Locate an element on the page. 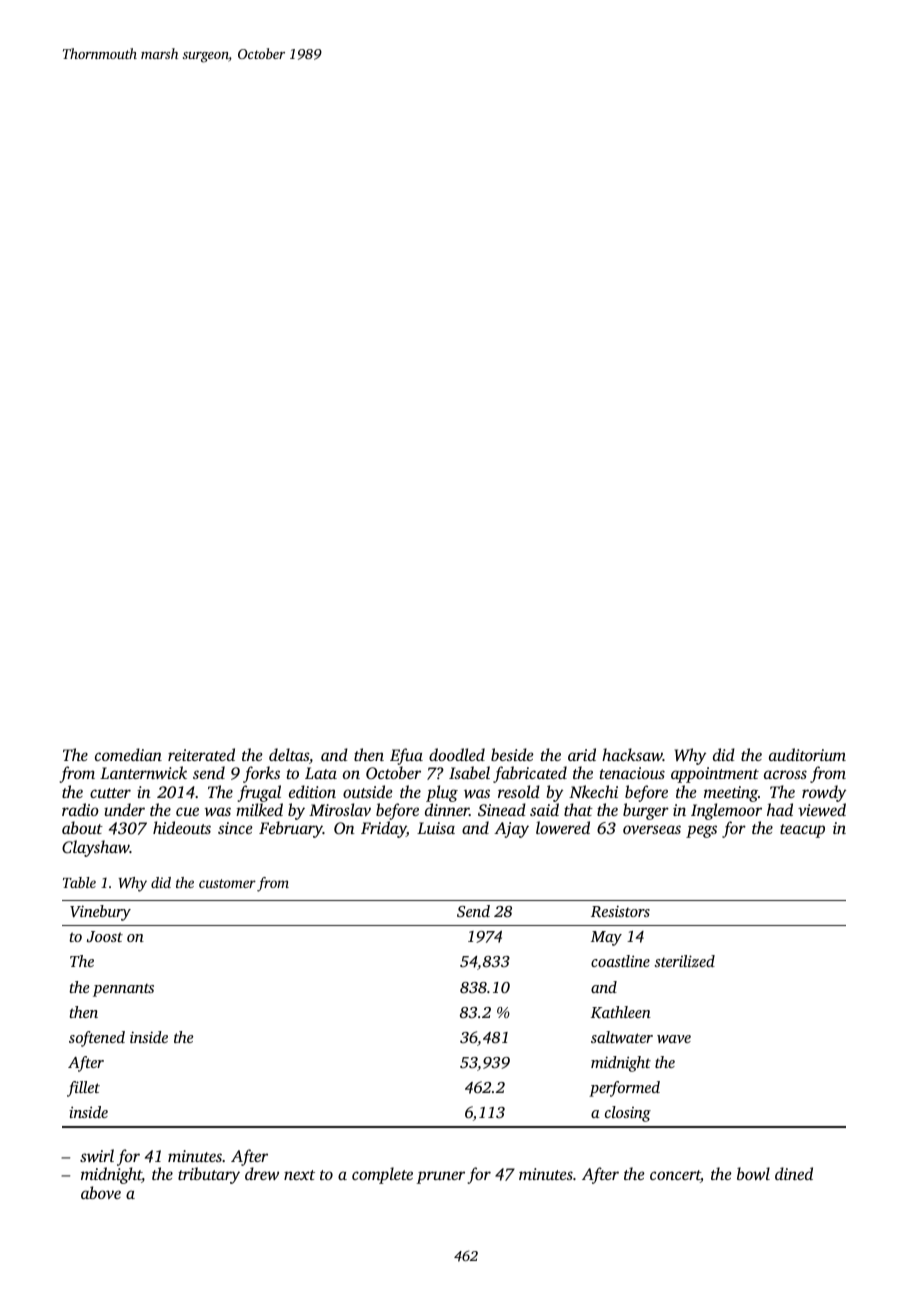  rowdy is located at coordinates (824, 793).
